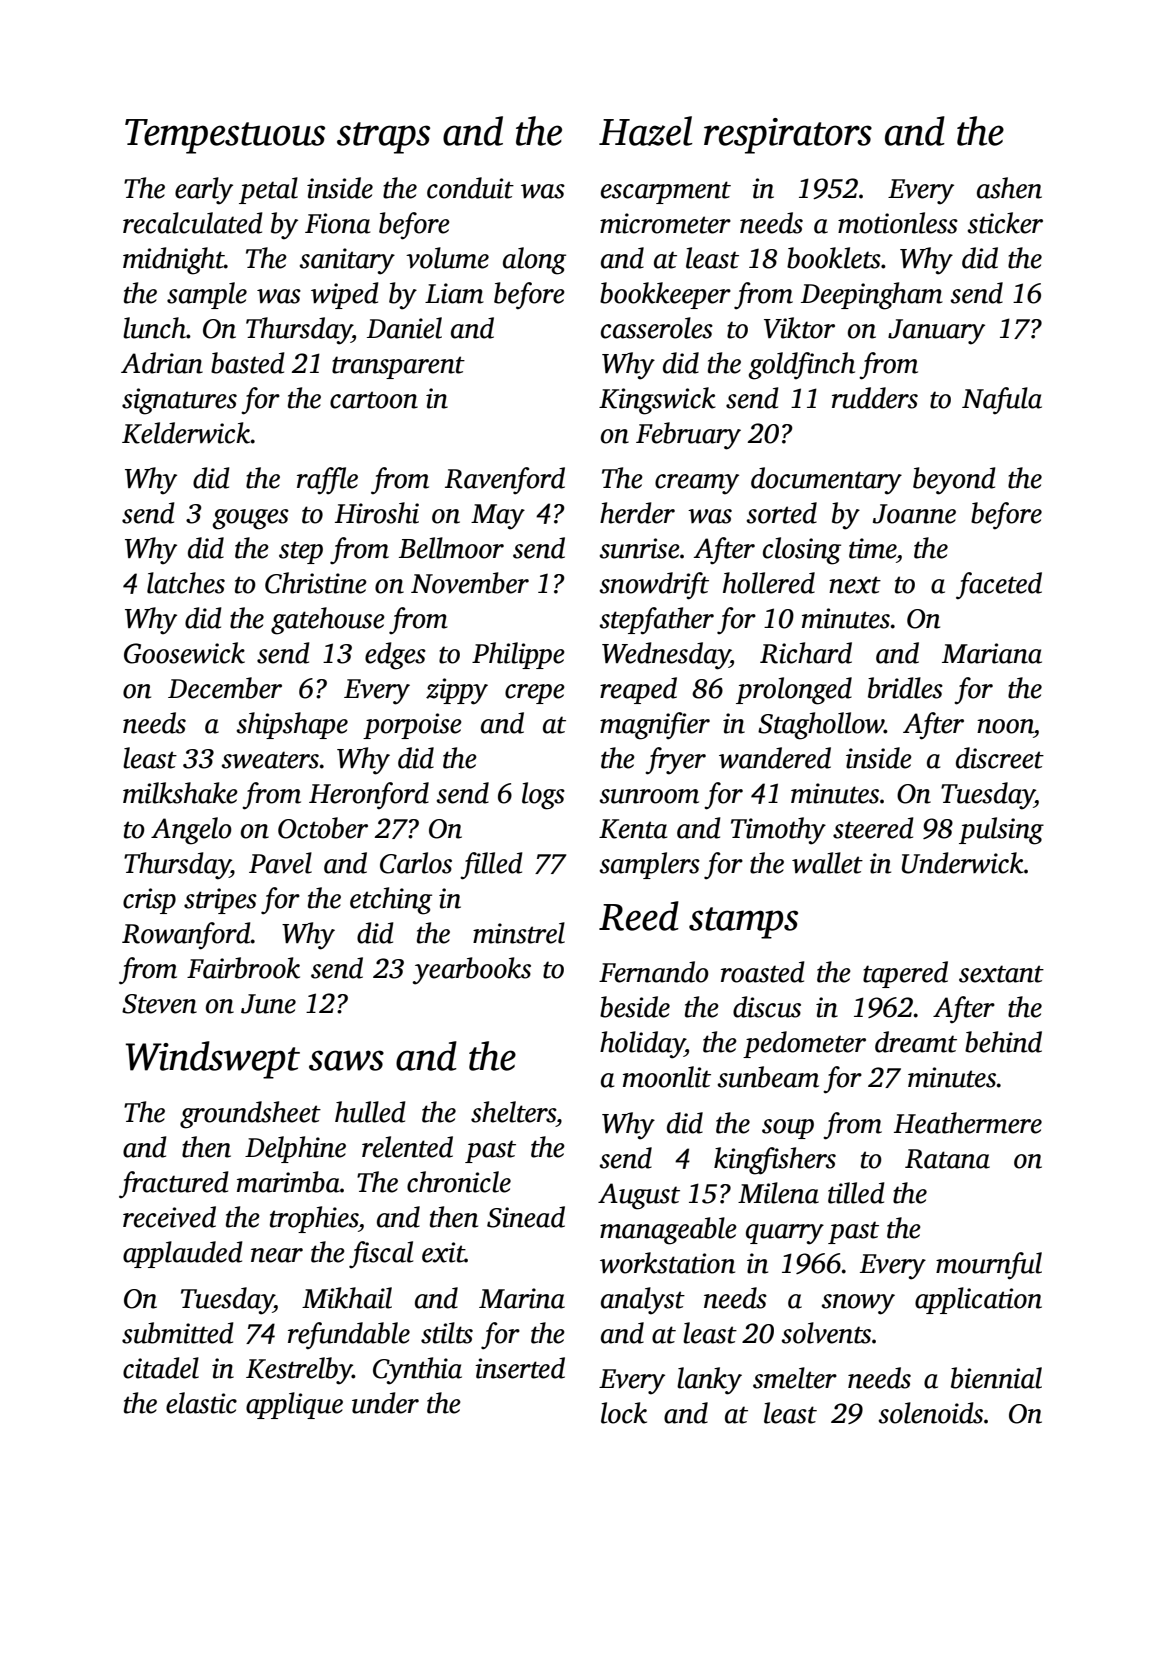  What do you see at coordinates (697, 484) in the document?
I see `creamy` at bounding box center [697, 484].
